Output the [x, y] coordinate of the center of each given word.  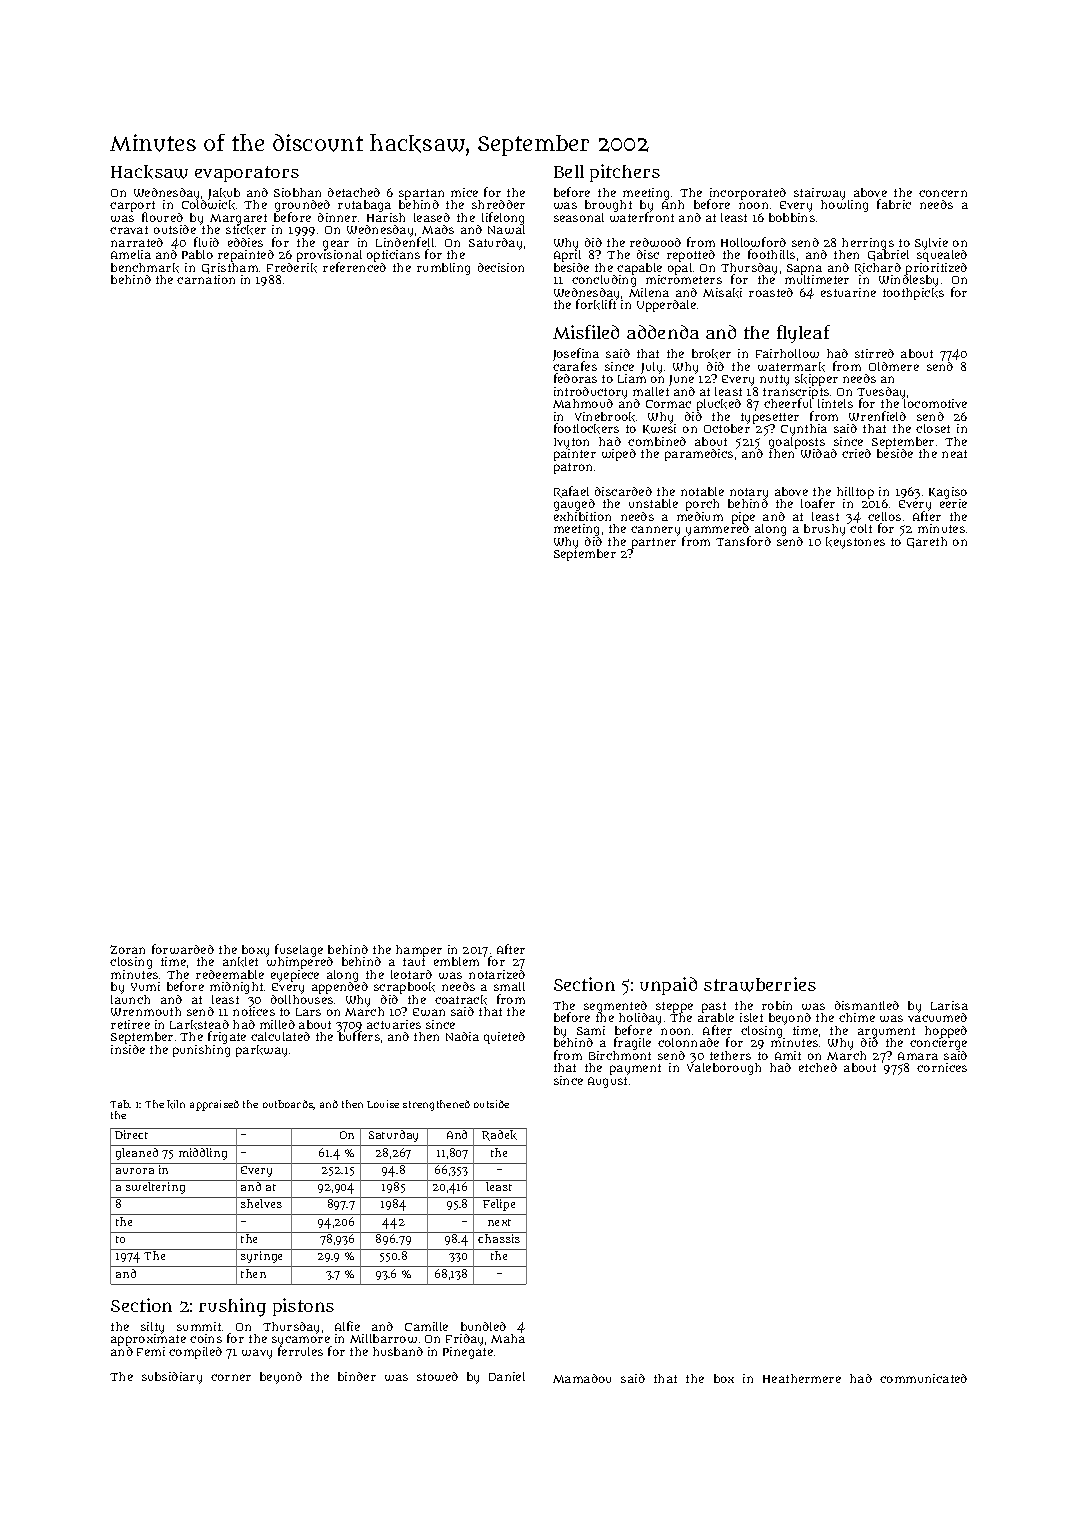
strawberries [760, 984]
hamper [419, 951]
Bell [569, 171]
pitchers [625, 173]
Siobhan [297, 192]
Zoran [127, 949]
